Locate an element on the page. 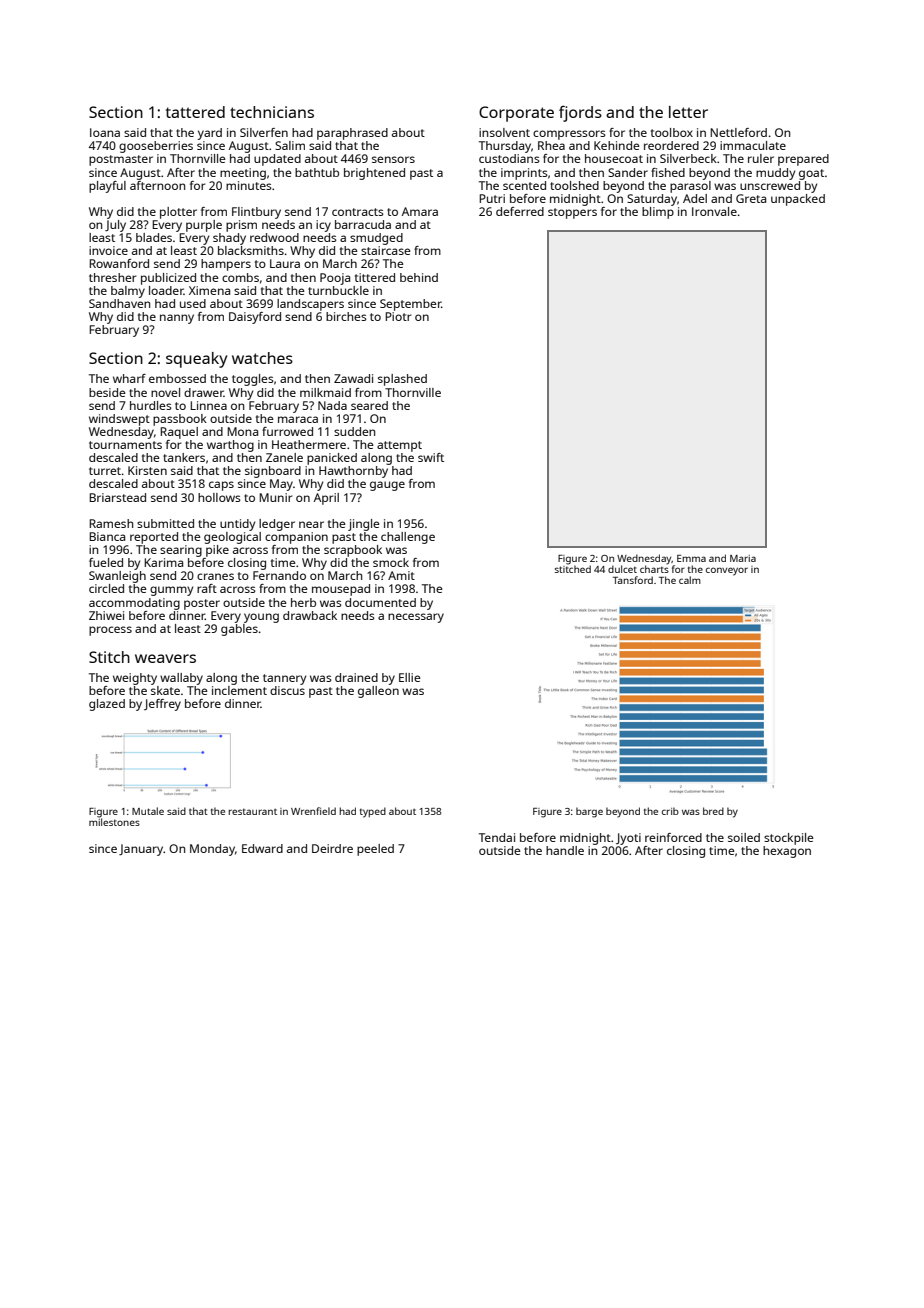 The width and height of the document is (924, 1308). watches is located at coordinates (262, 358).
